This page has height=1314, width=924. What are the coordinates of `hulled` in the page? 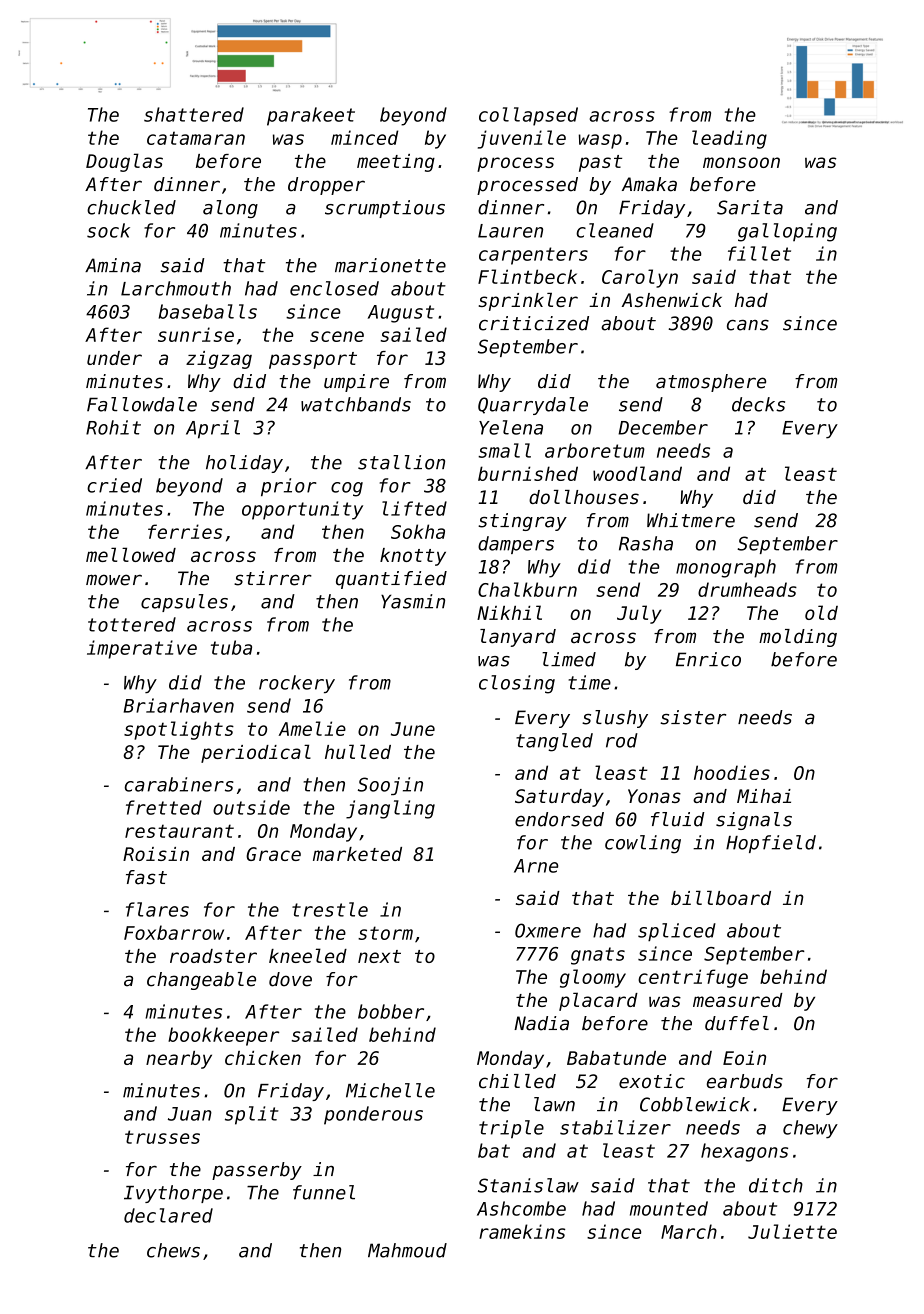 It's located at (358, 751).
